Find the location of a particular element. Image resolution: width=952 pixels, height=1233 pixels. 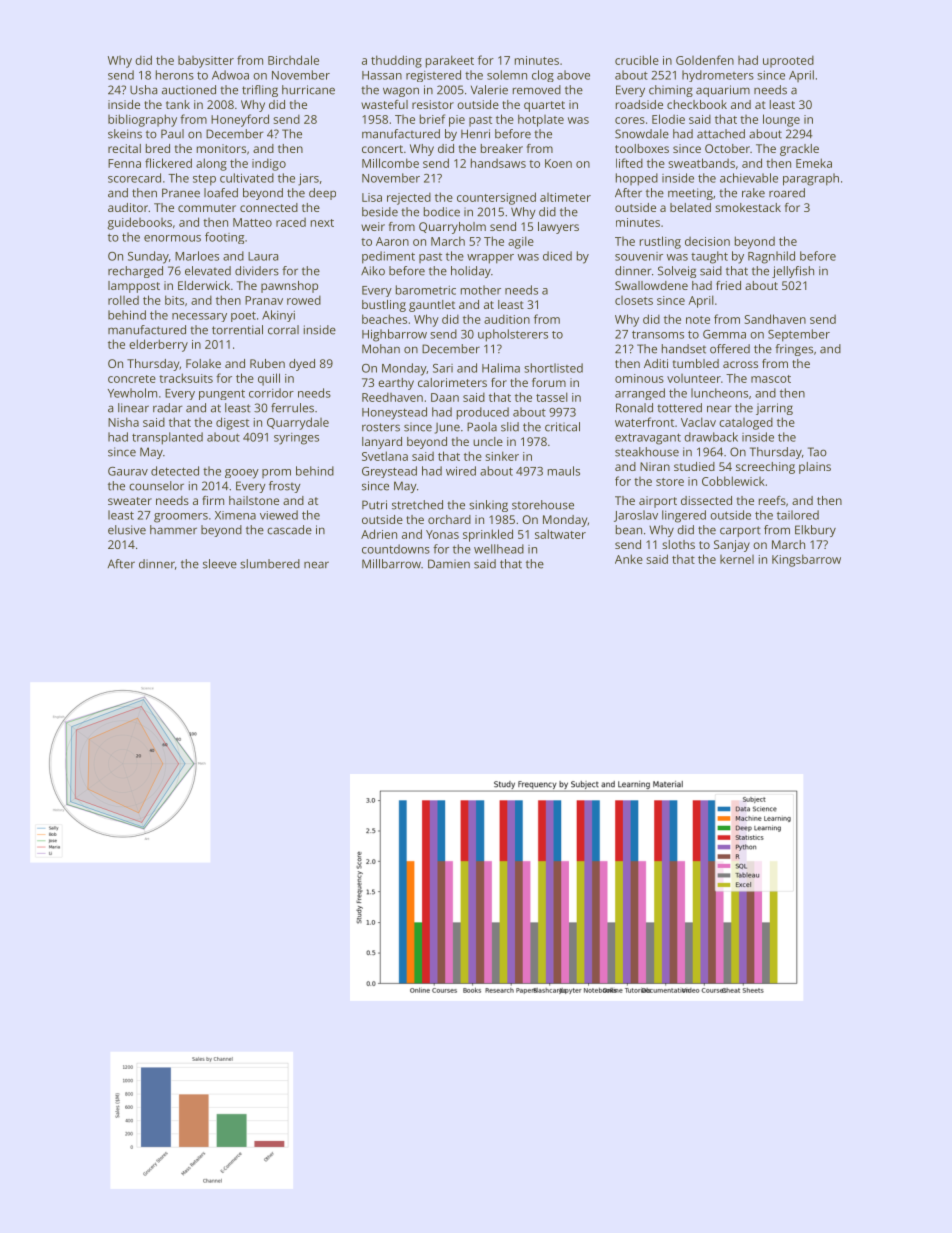

elusive is located at coordinates (127, 530).
